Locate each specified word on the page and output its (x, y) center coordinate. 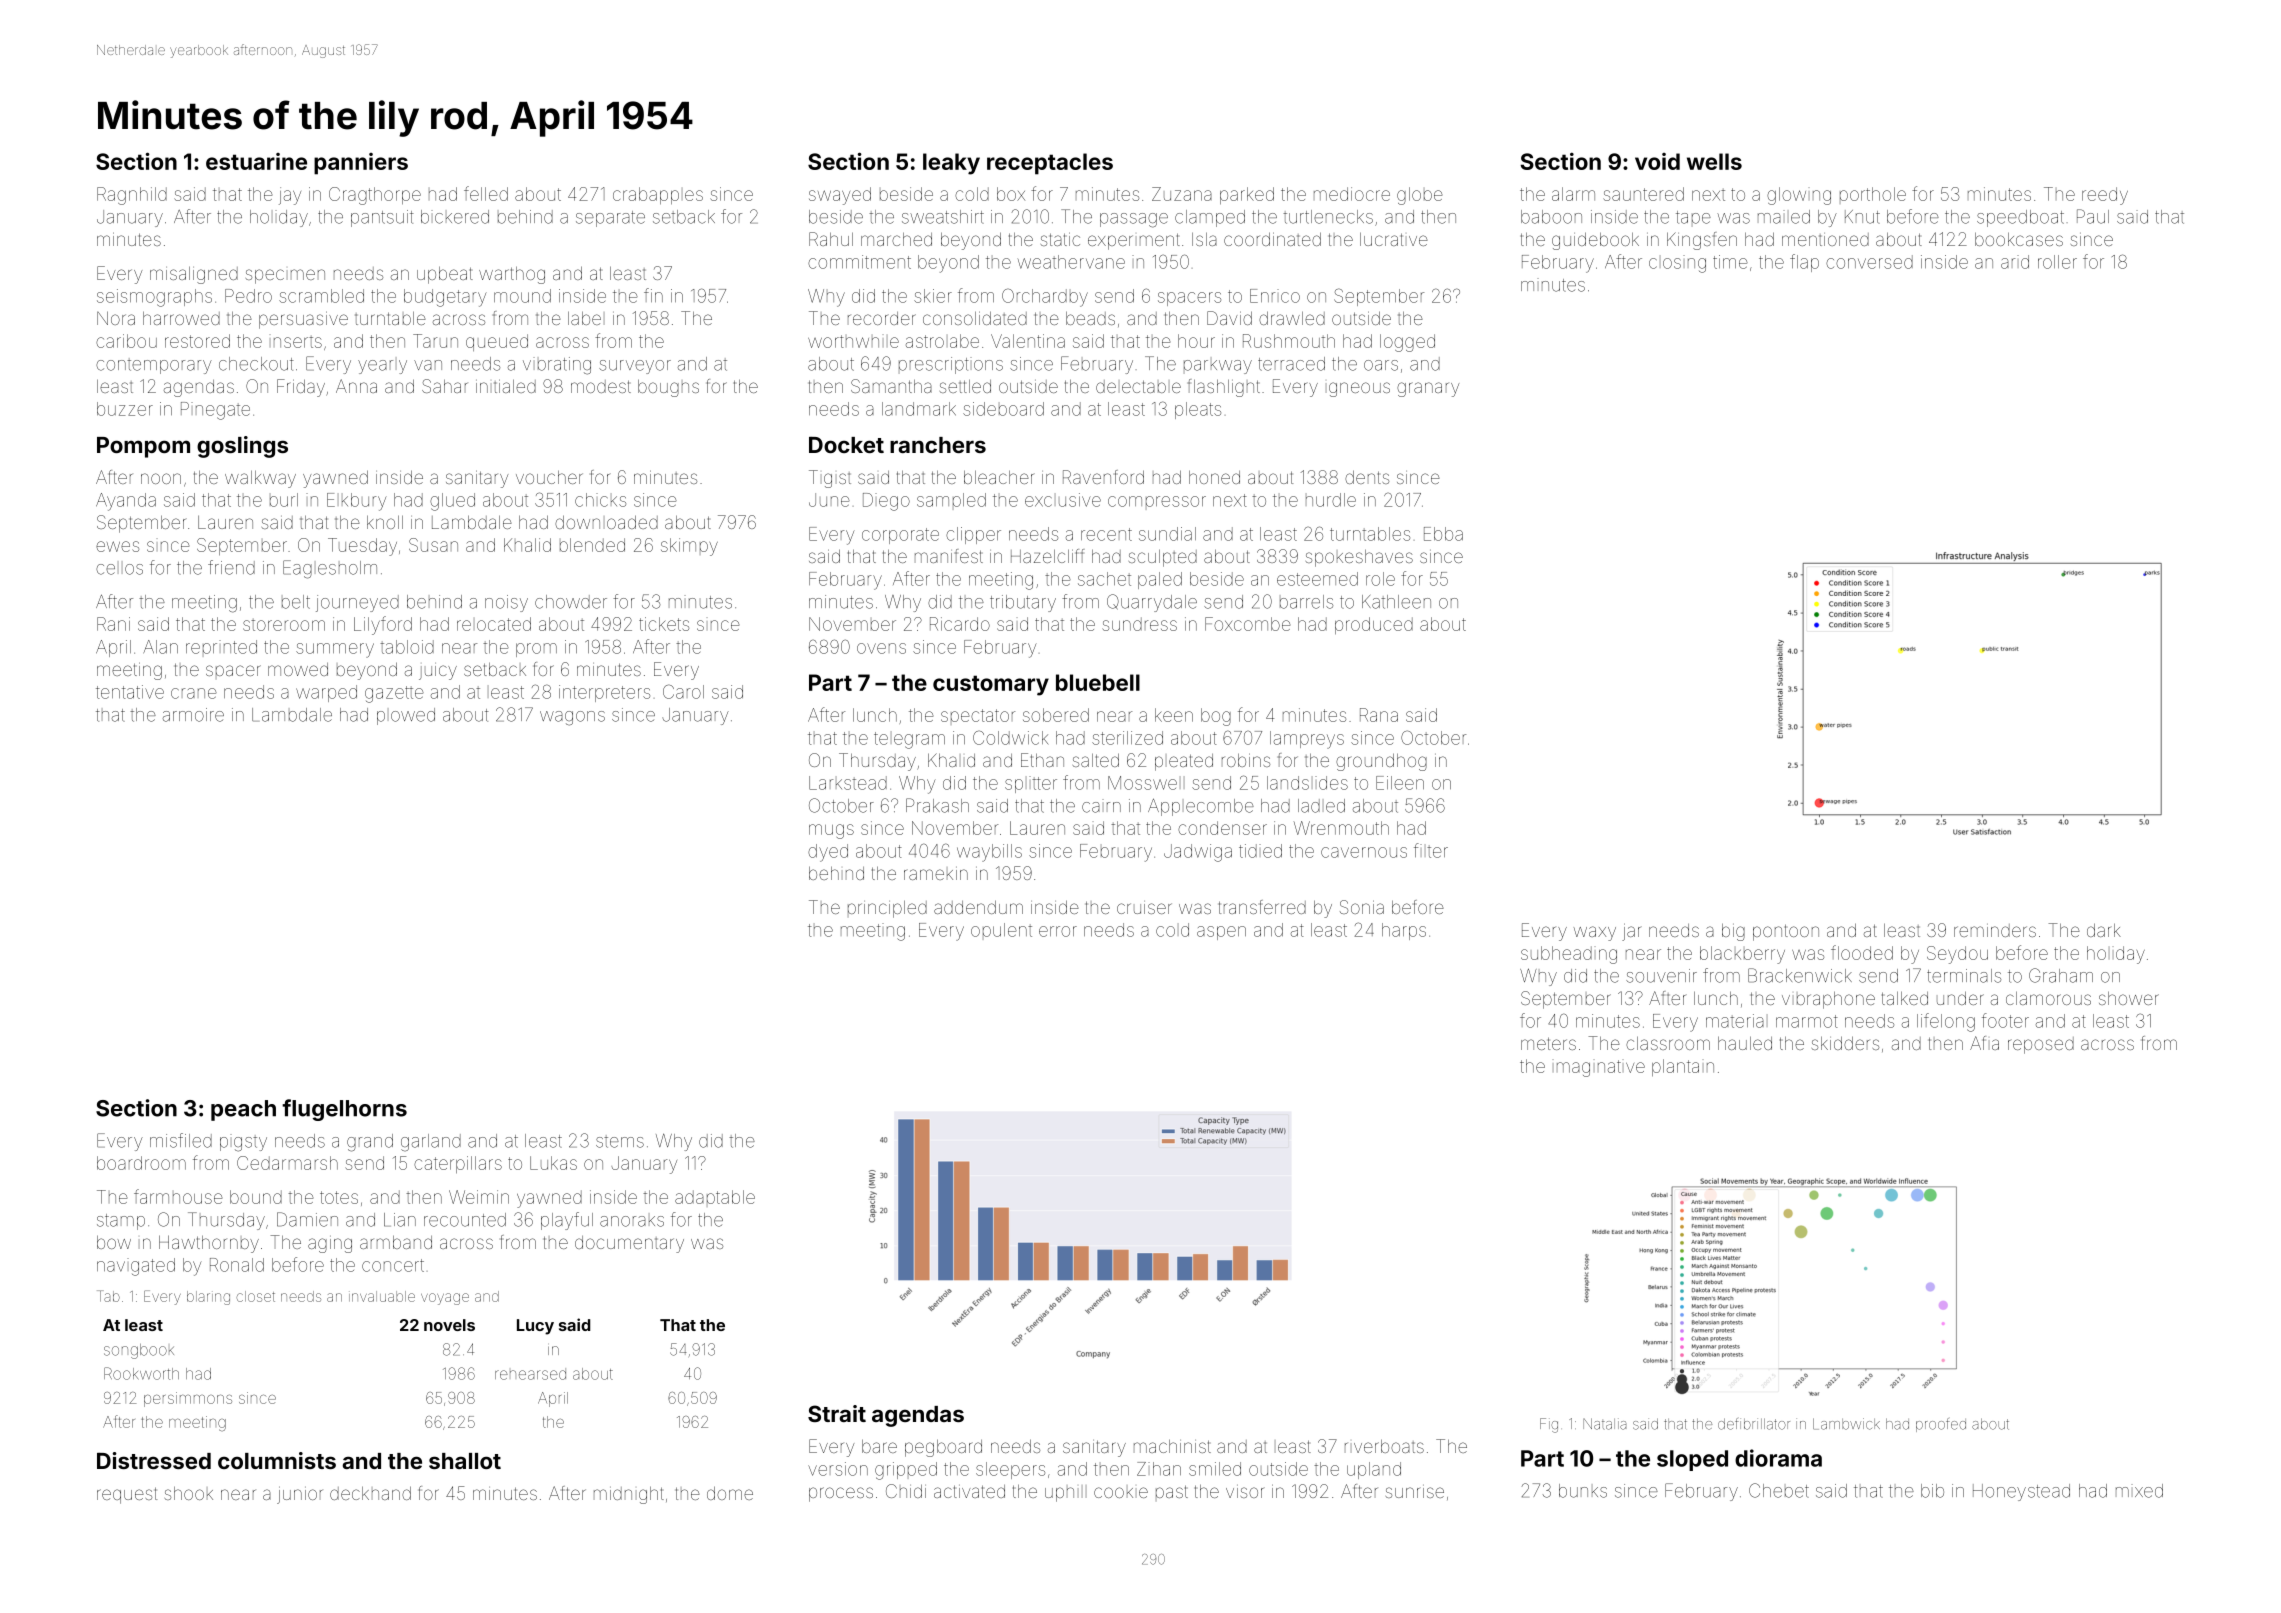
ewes (117, 546)
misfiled (181, 1140)
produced (1374, 625)
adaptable (715, 1197)
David (1229, 318)
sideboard (1003, 409)
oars (1381, 365)
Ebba (1443, 534)
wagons (572, 718)
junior (299, 1495)
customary (991, 685)
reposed (2041, 1045)
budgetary (445, 298)
